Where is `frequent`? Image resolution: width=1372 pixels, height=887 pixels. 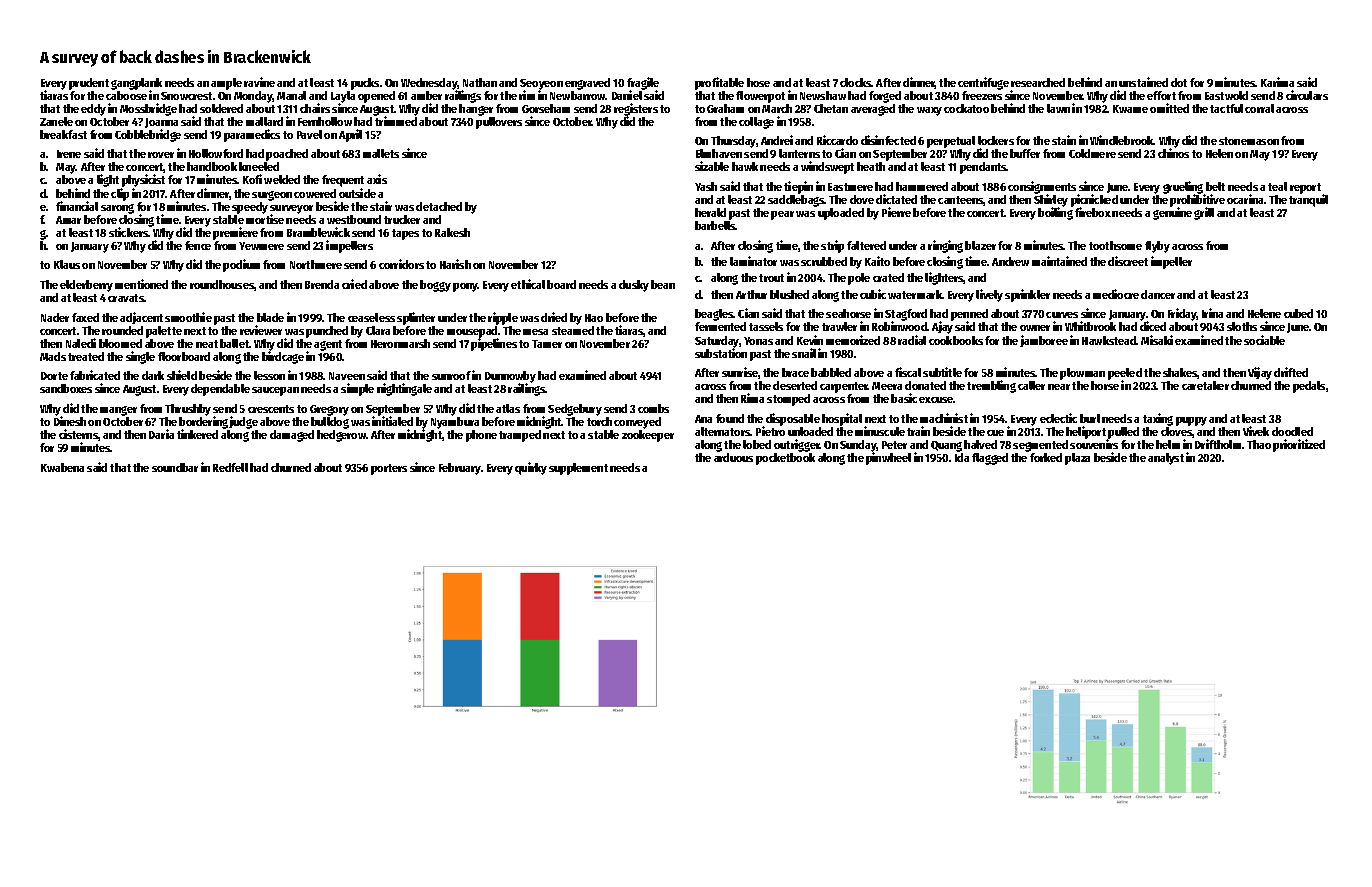
frequent is located at coordinates (343, 181).
